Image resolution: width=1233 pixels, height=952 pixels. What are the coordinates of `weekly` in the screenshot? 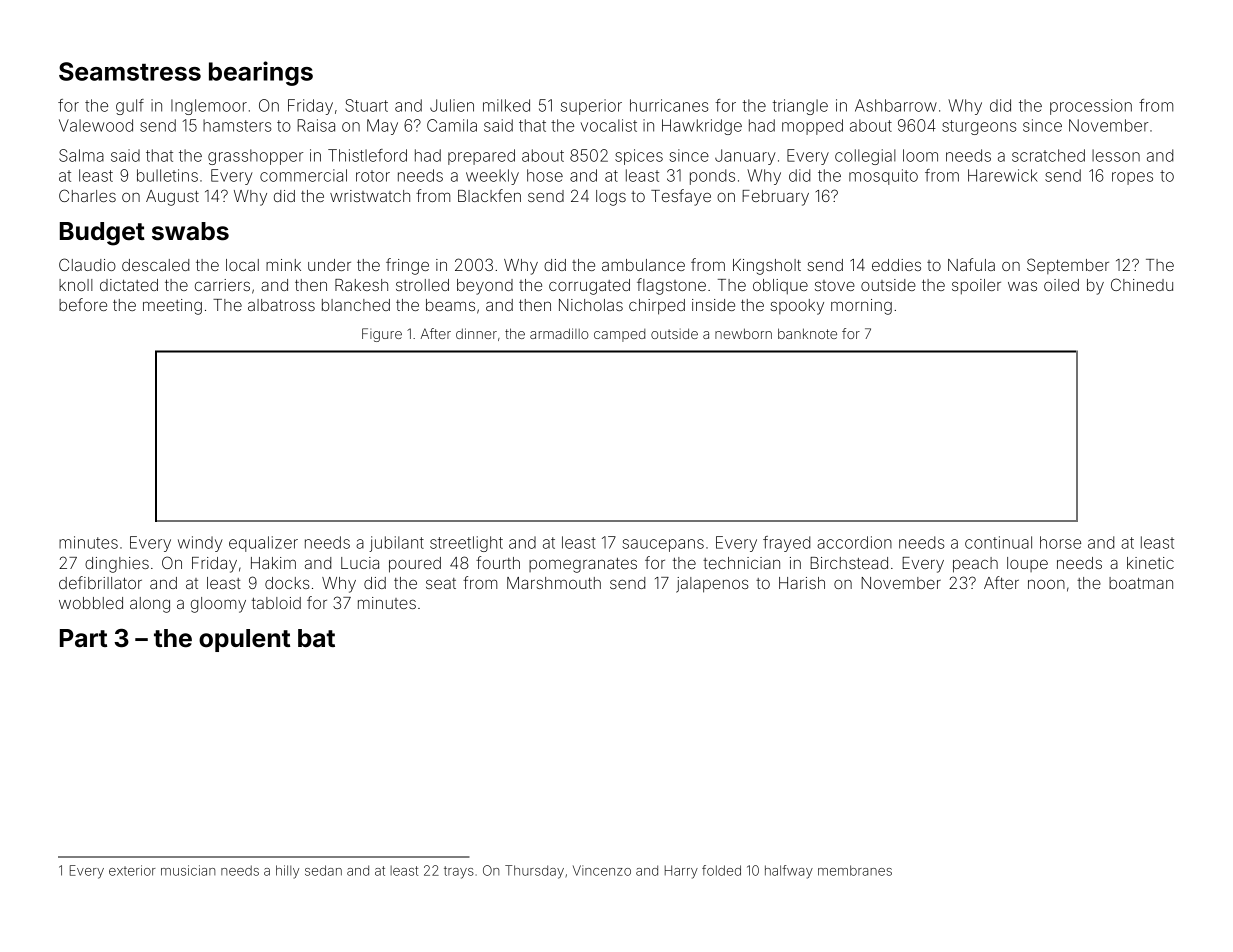 It's located at (492, 177).
